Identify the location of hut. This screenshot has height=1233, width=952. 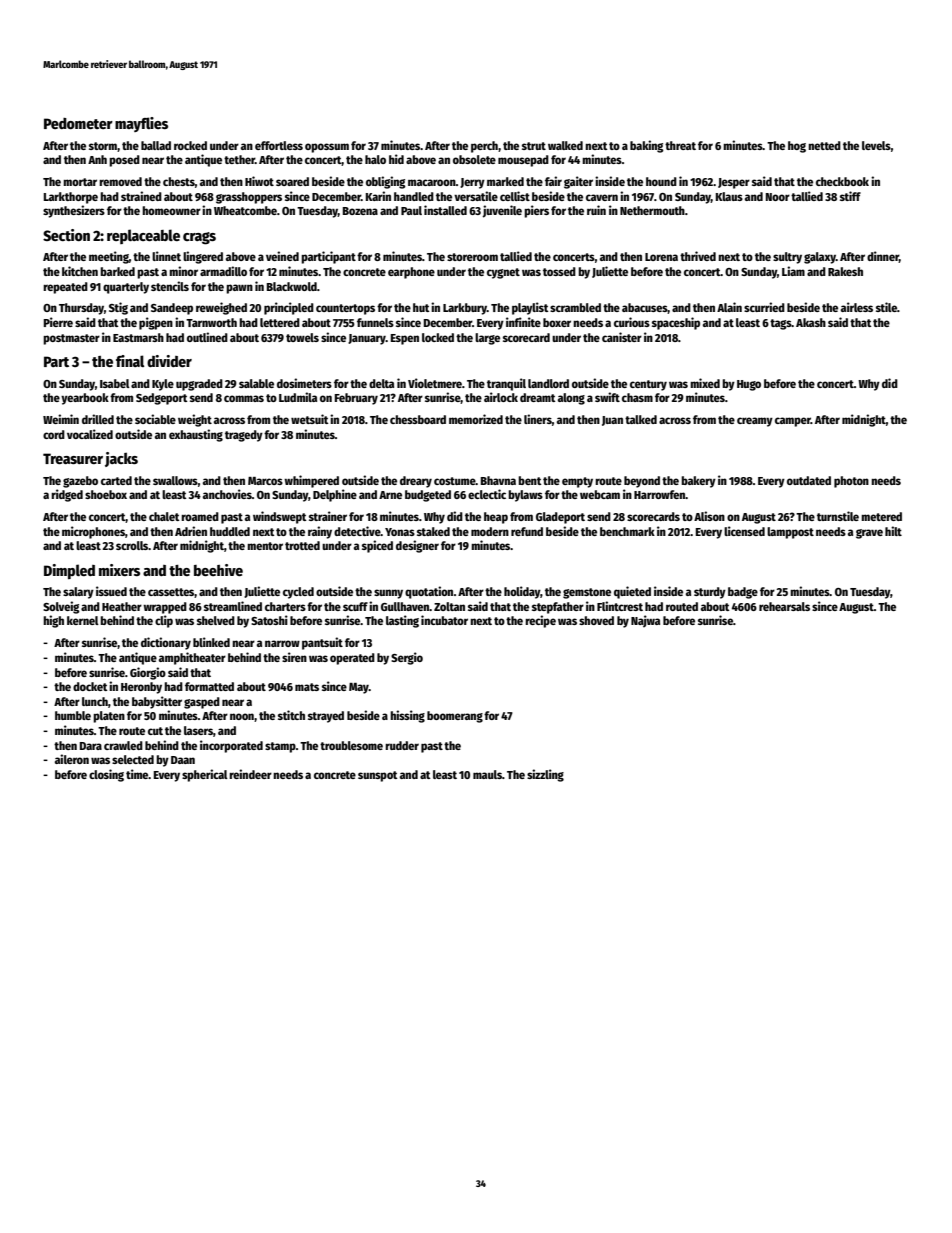
(421, 307).
